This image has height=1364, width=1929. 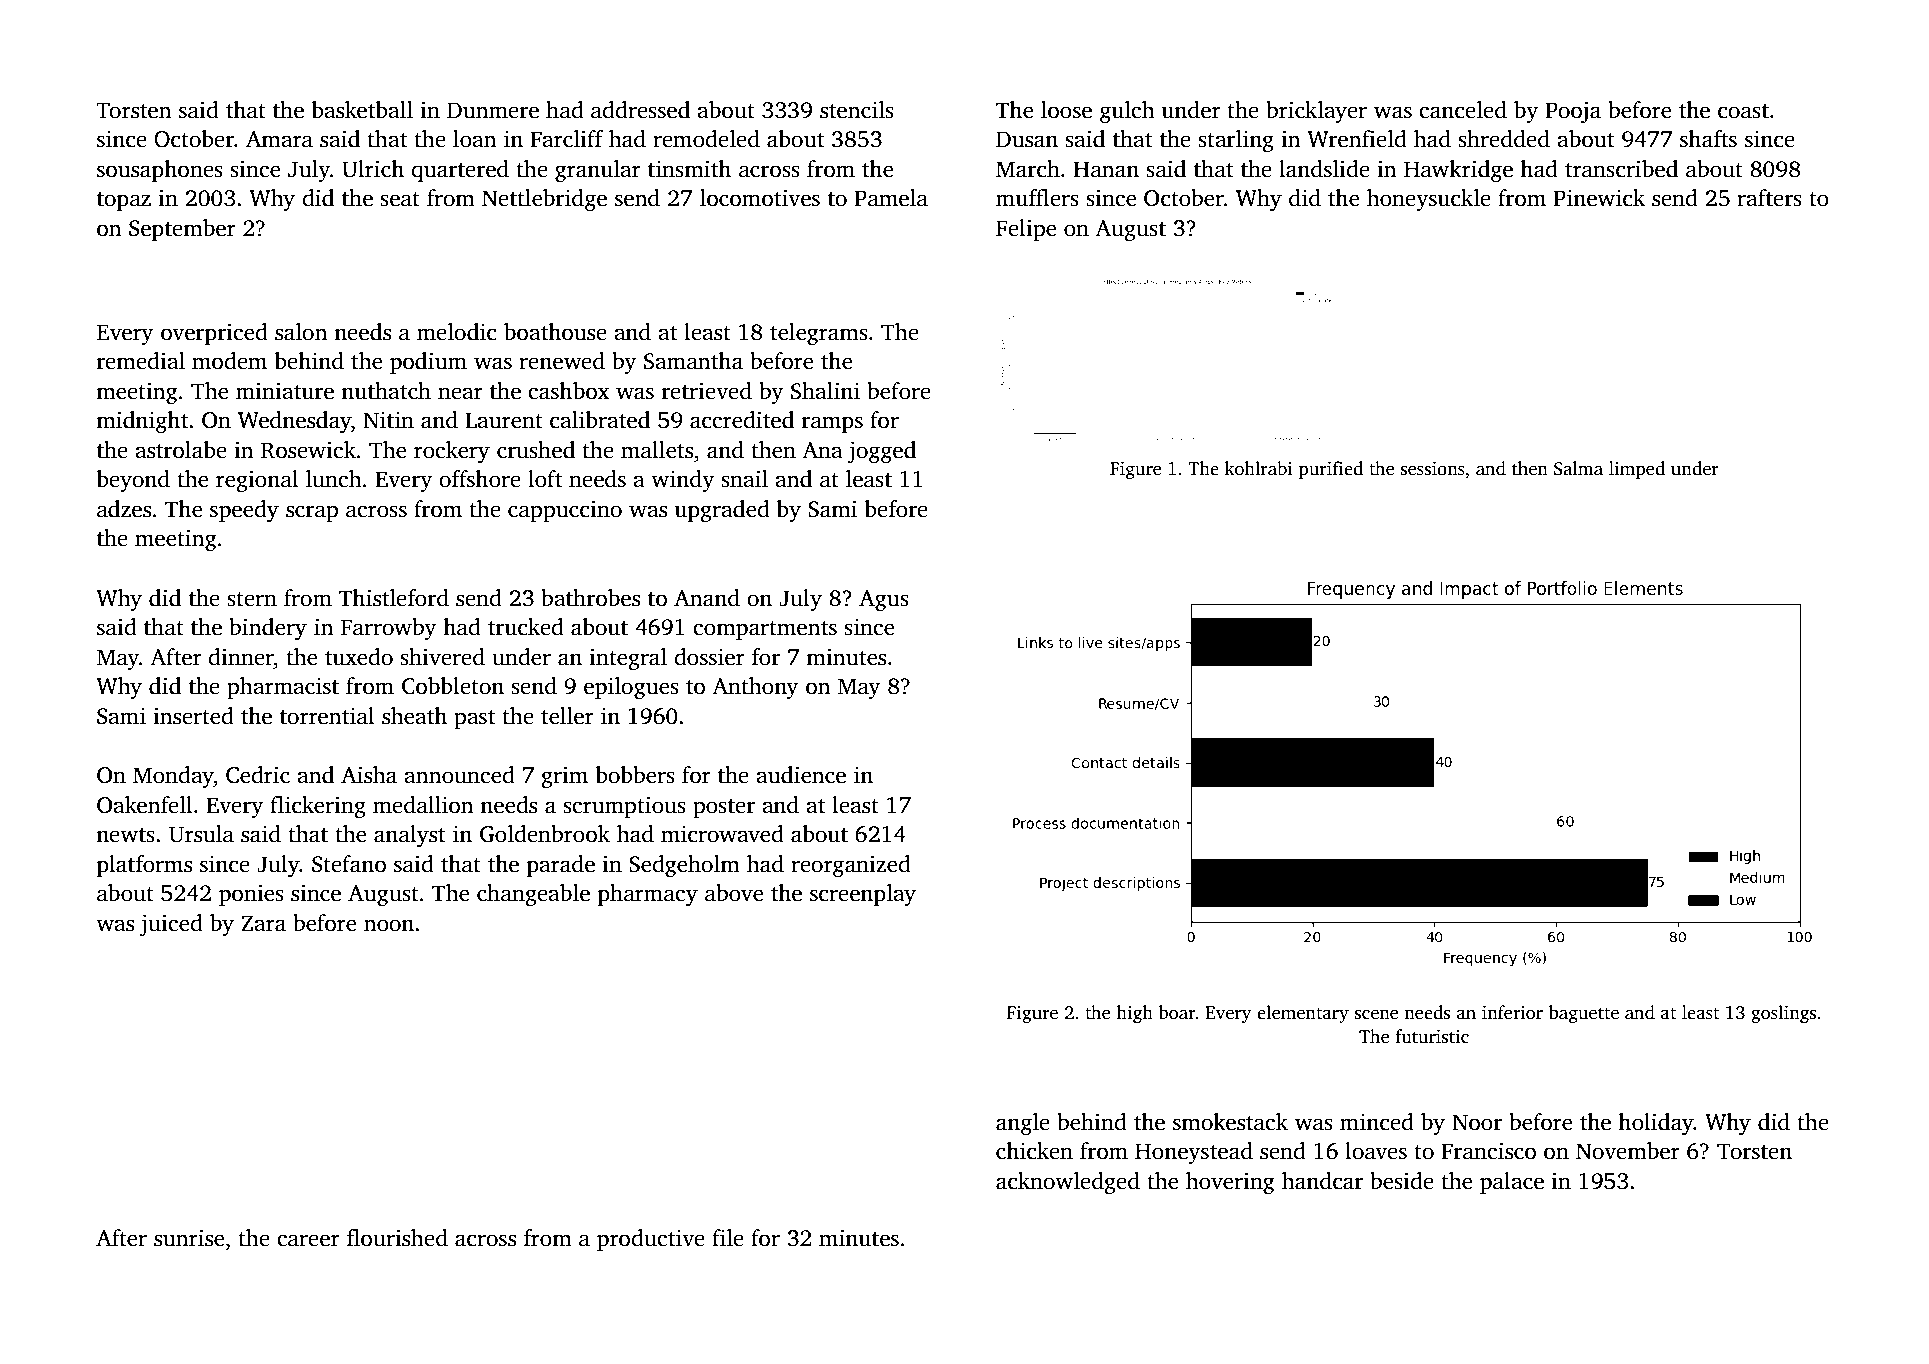 I want to click on seat, so click(x=400, y=199).
